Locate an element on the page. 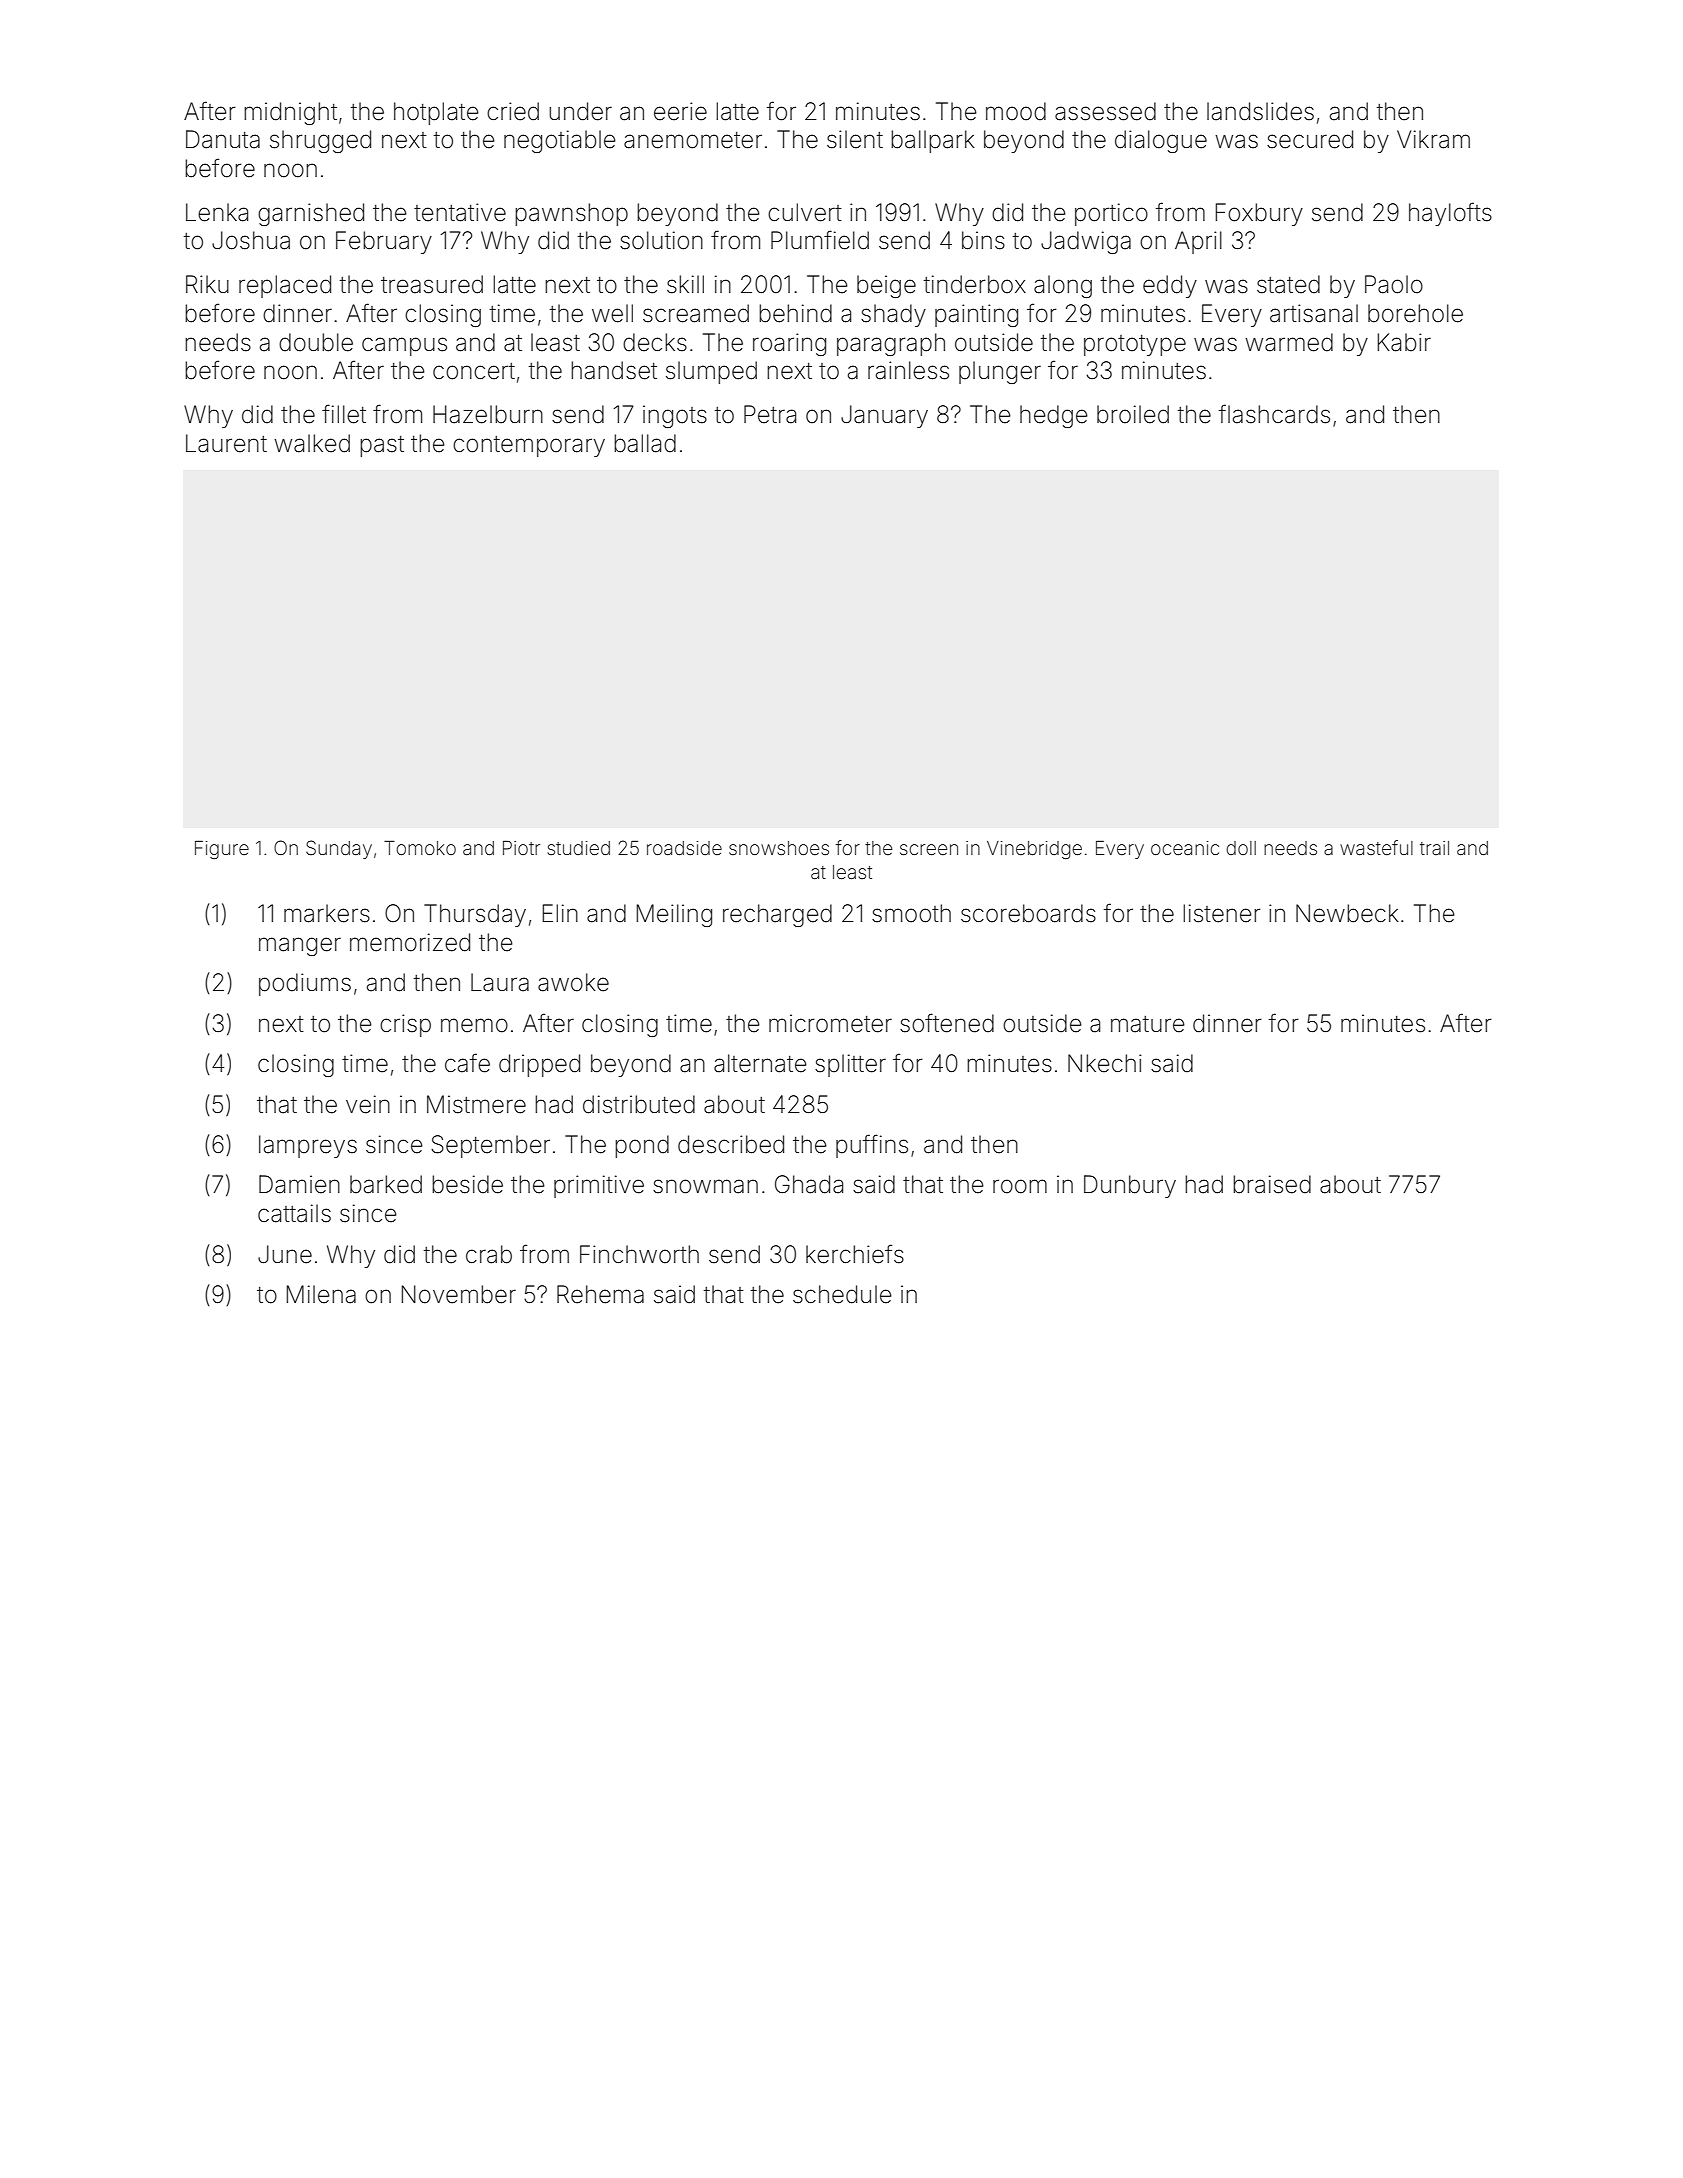  double is located at coordinates (316, 342).
